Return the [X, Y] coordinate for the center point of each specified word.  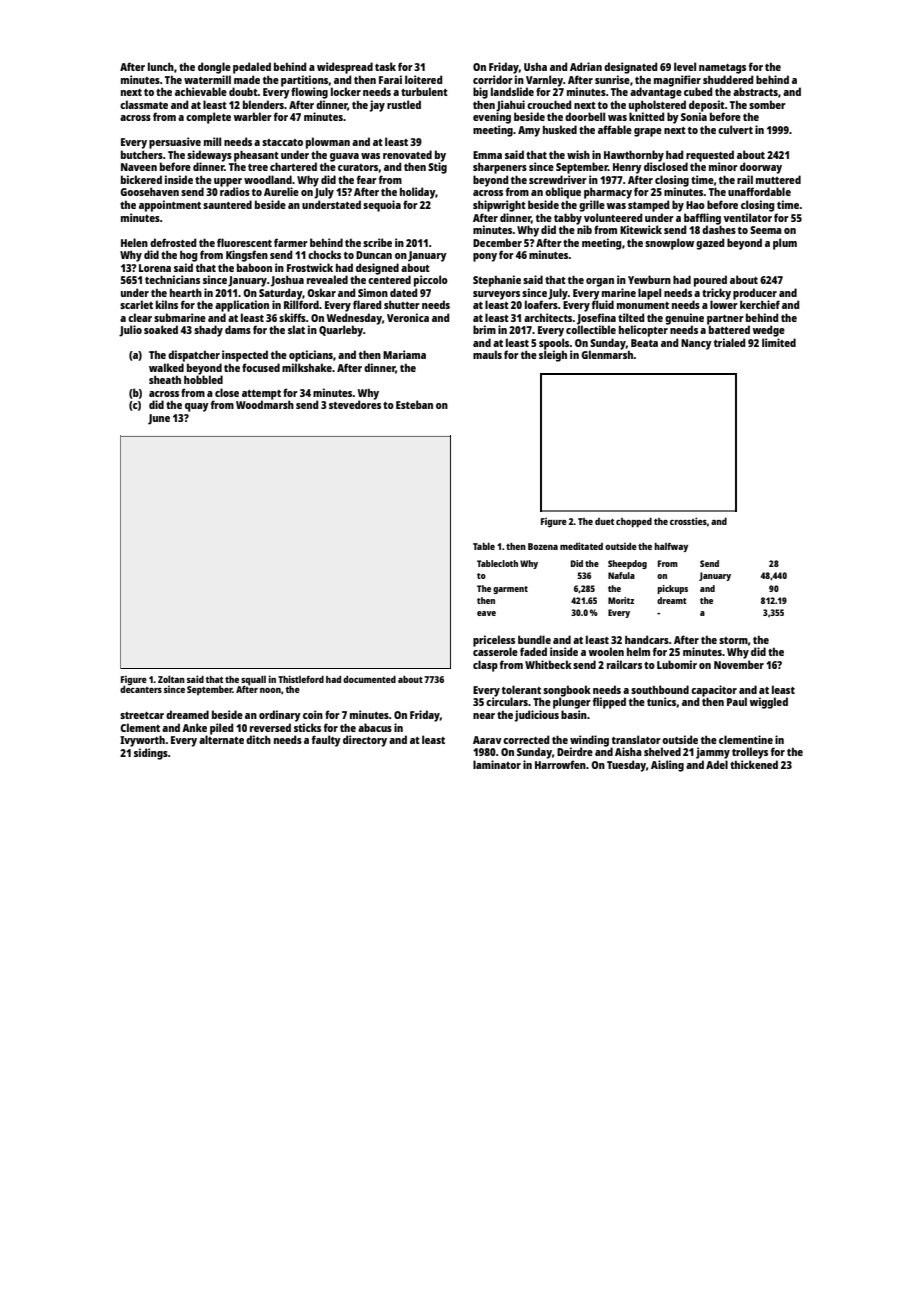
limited [779, 342]
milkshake [307, 367]
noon [270, 690]
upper [228, 182]
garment [510, 590]
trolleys [750, 753]
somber [767, 104]
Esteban [414, 404]
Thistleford [301, 679]
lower [724, 304]
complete [208, 118]
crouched [549, 104]
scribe [377, 242]
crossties [688, 521]
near [484, 716]
